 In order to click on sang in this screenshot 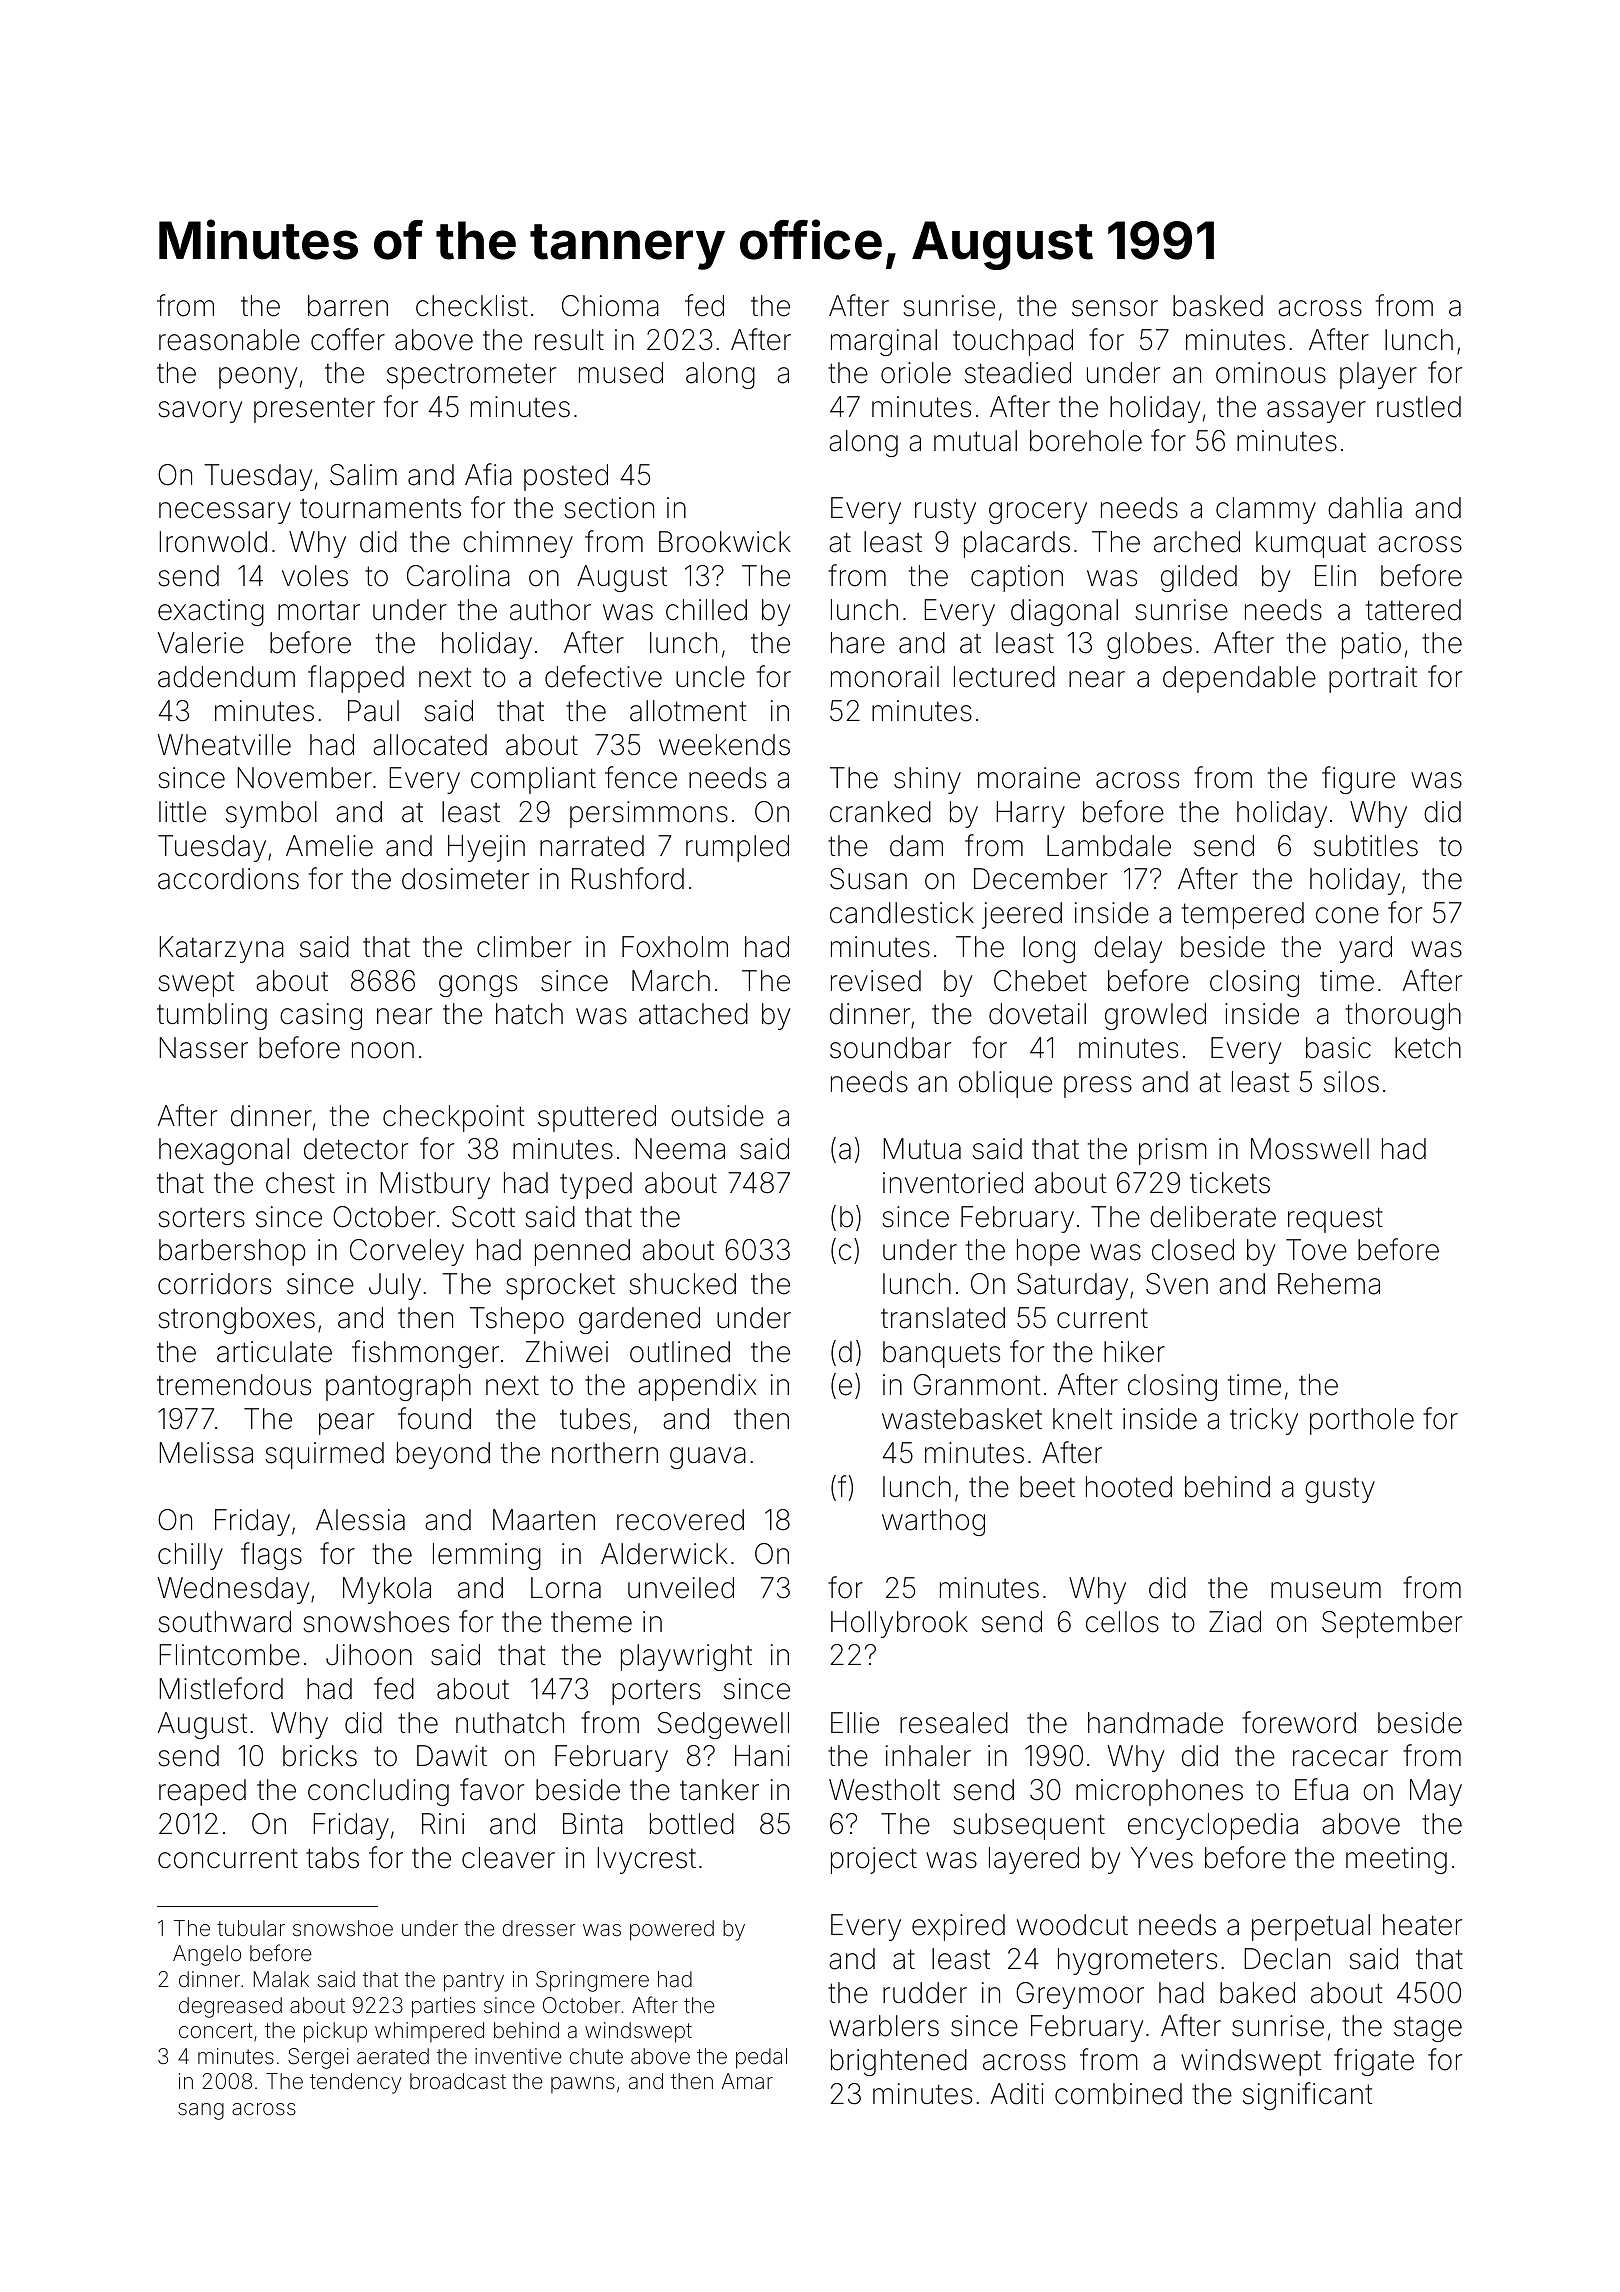, I will do `click(201, 2111)`.
